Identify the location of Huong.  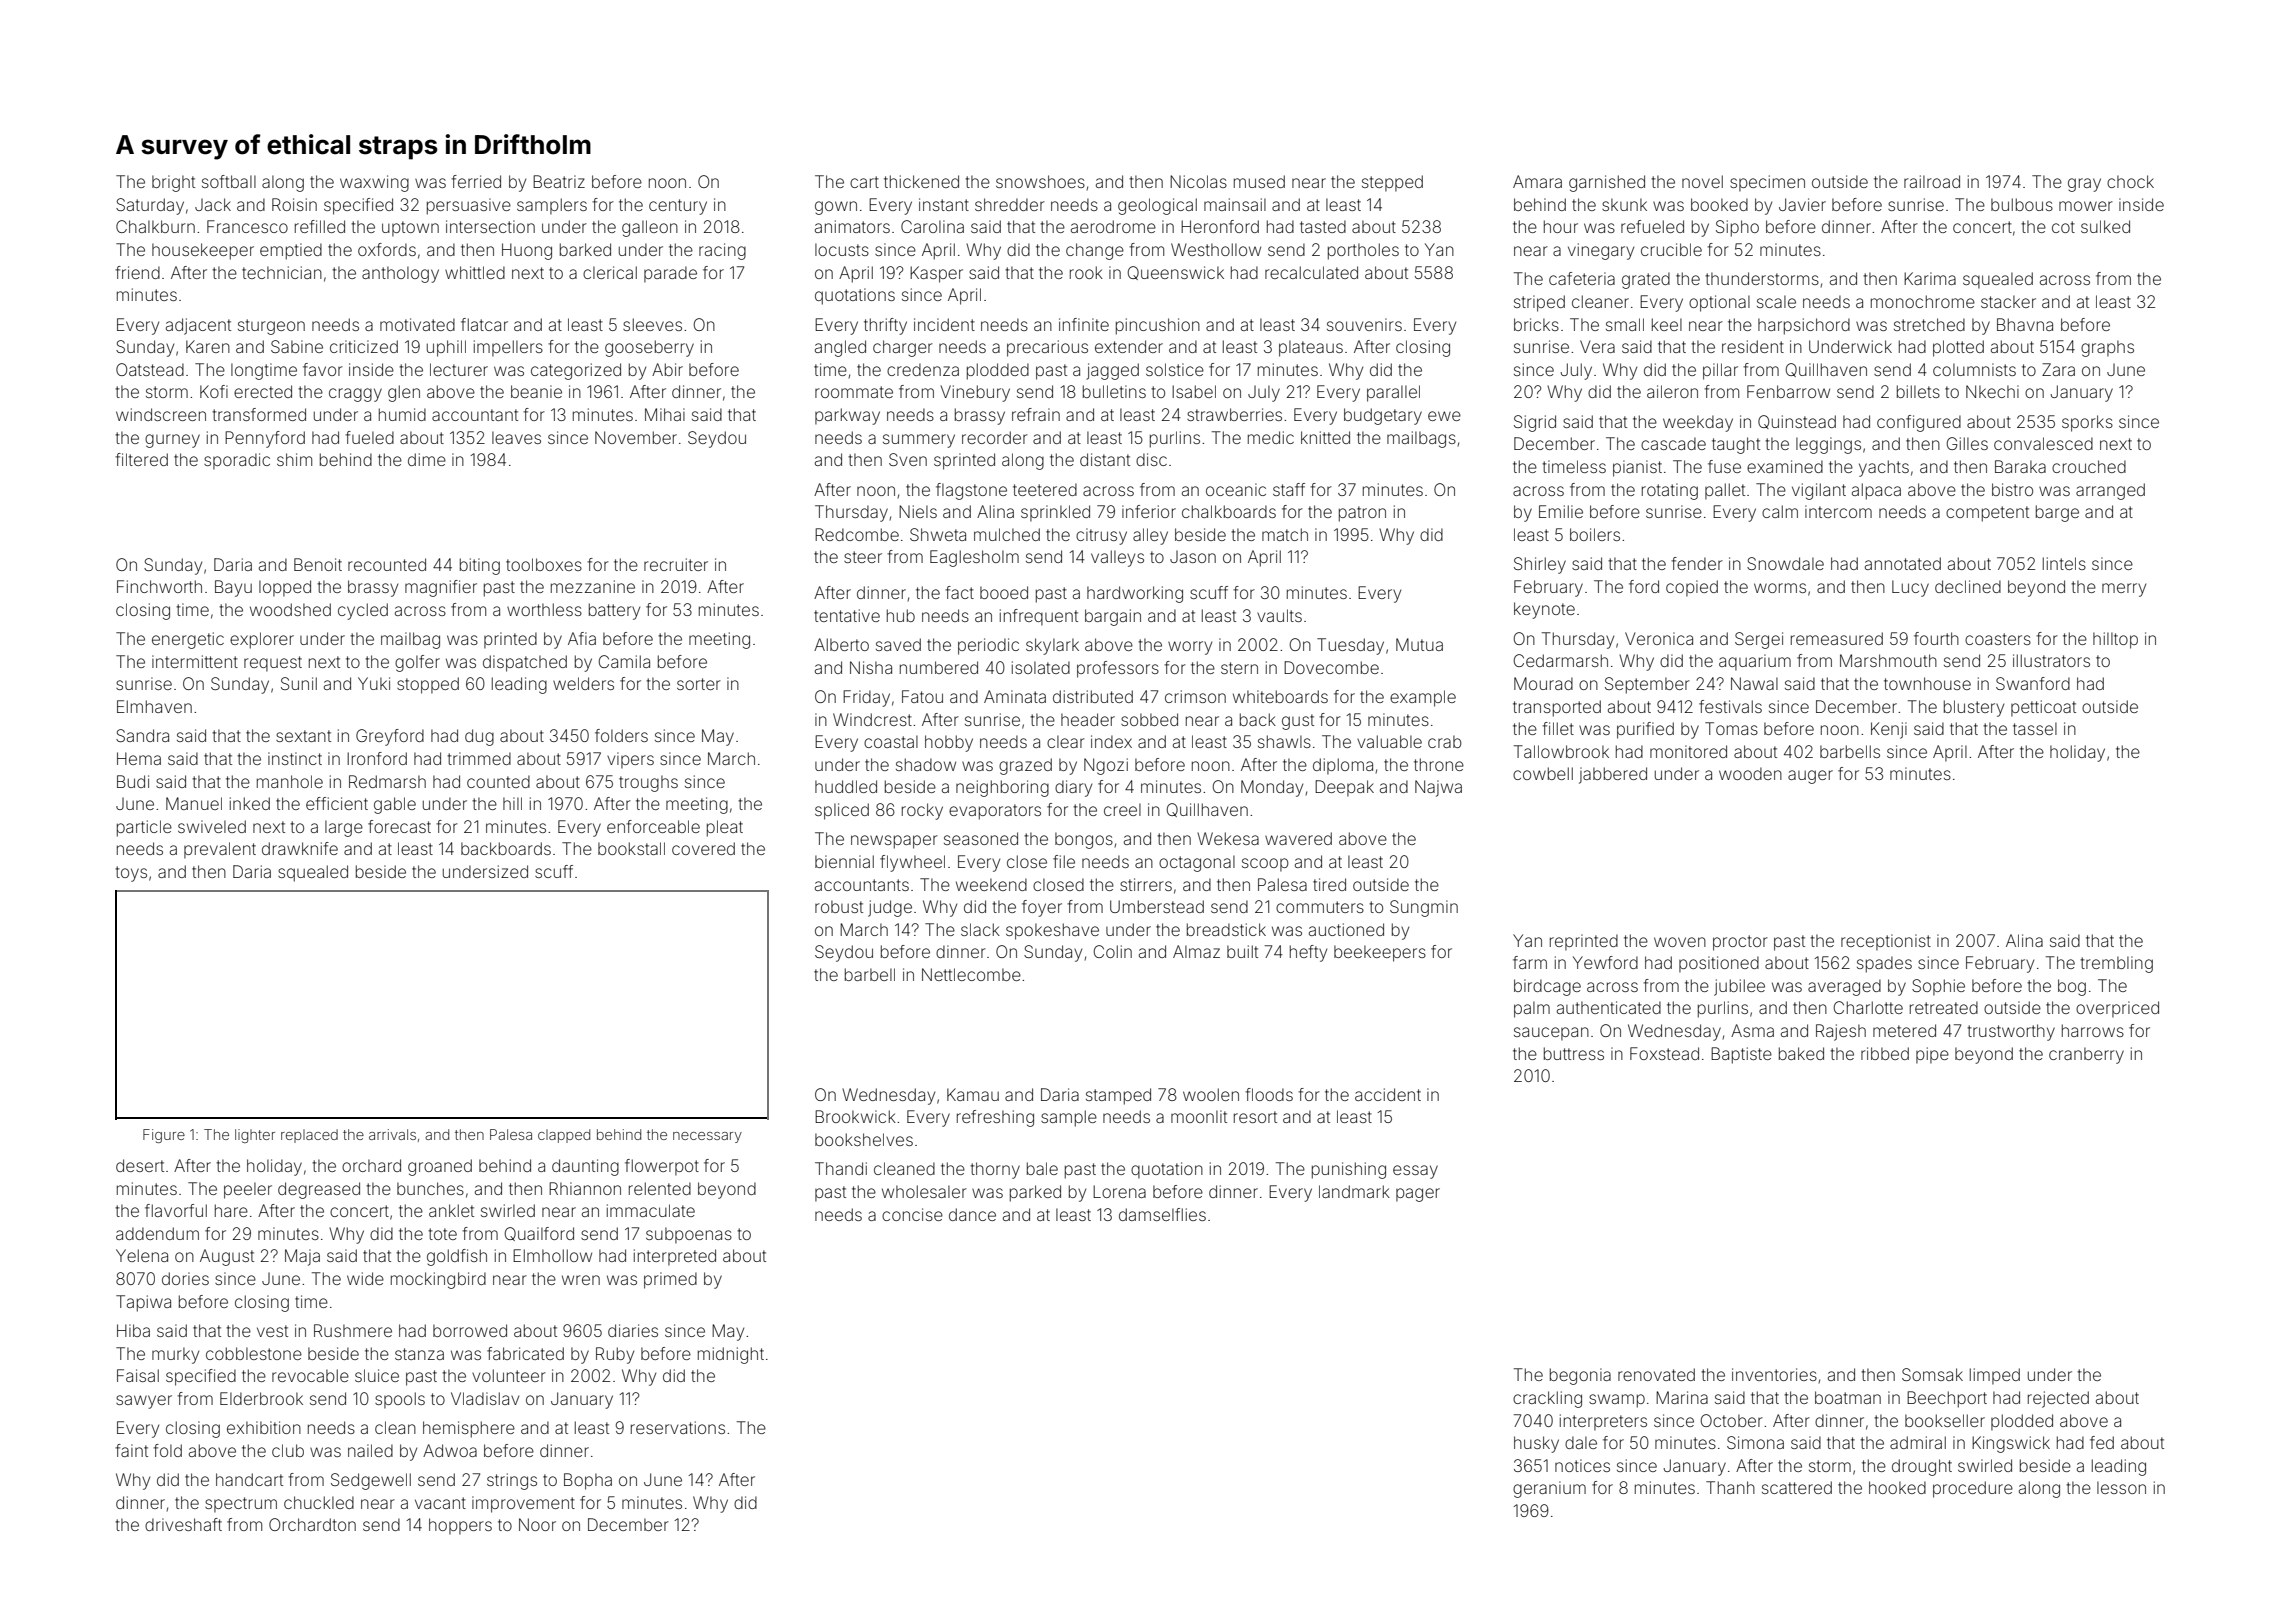
(527, 251).
